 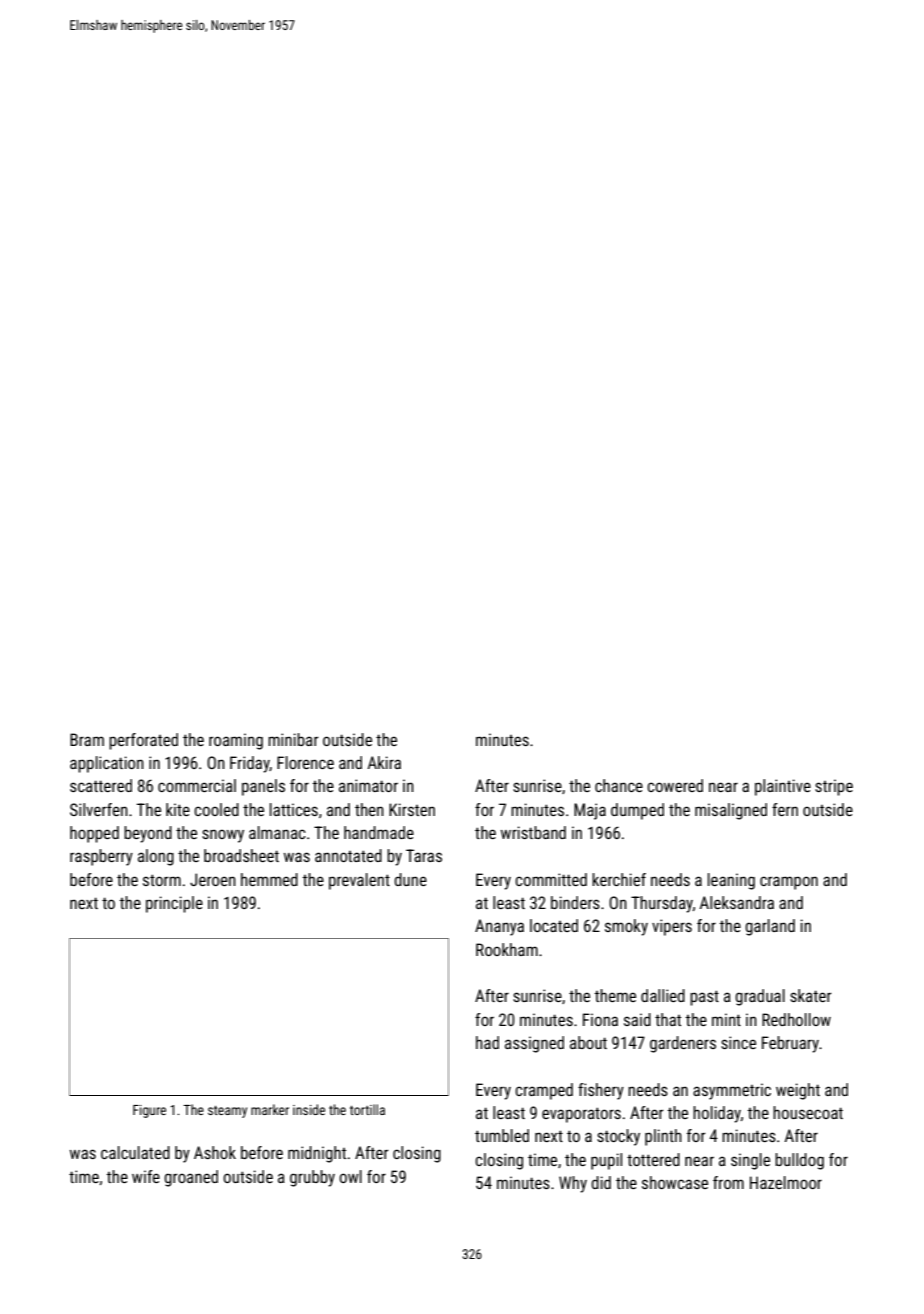 What do you see at coordinates (808, 1112) in the screenshot?
I see `housecoat` at bounding box center [808, 1112].
